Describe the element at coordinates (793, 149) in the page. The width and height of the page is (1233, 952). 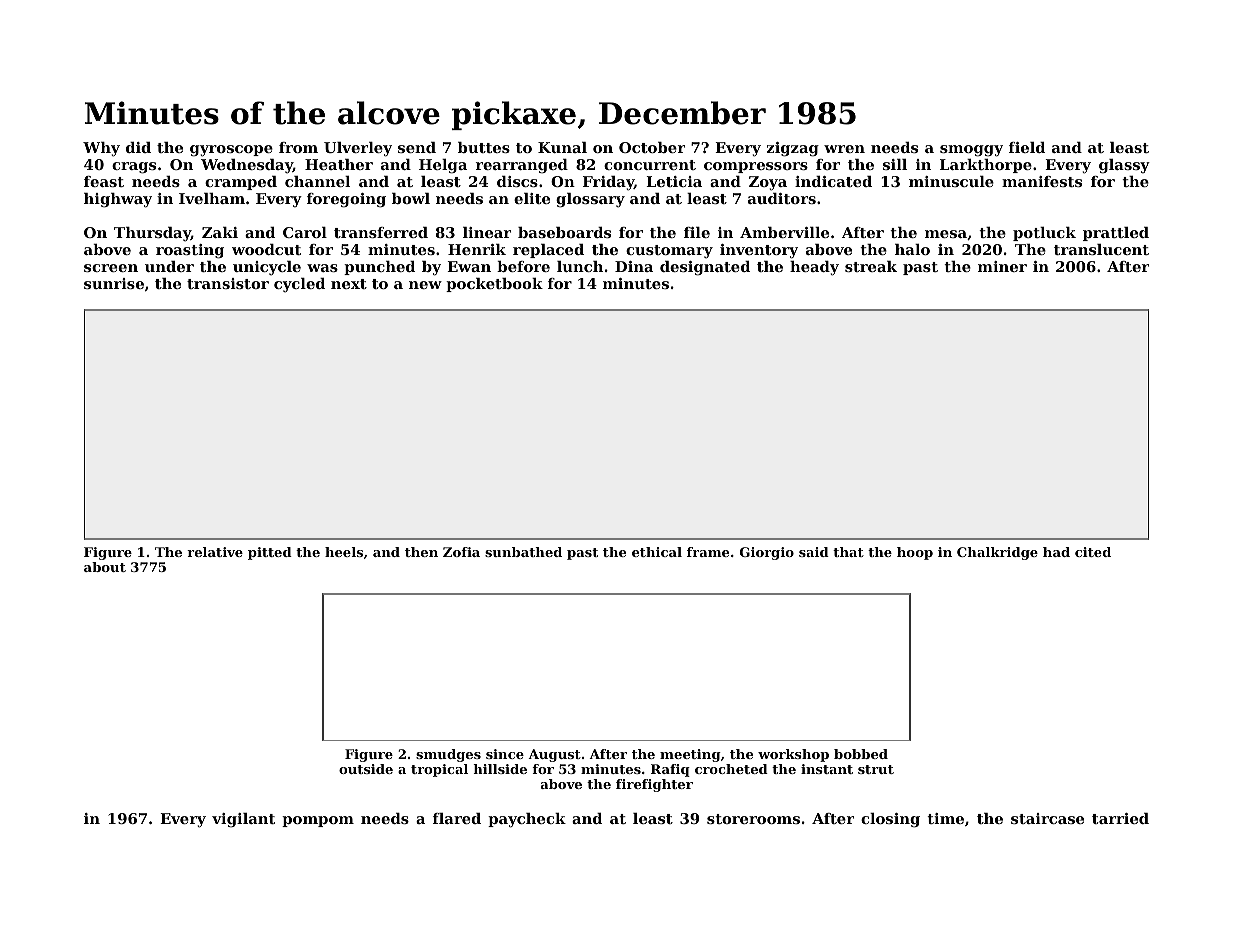
I see `zigzag` at that location.
